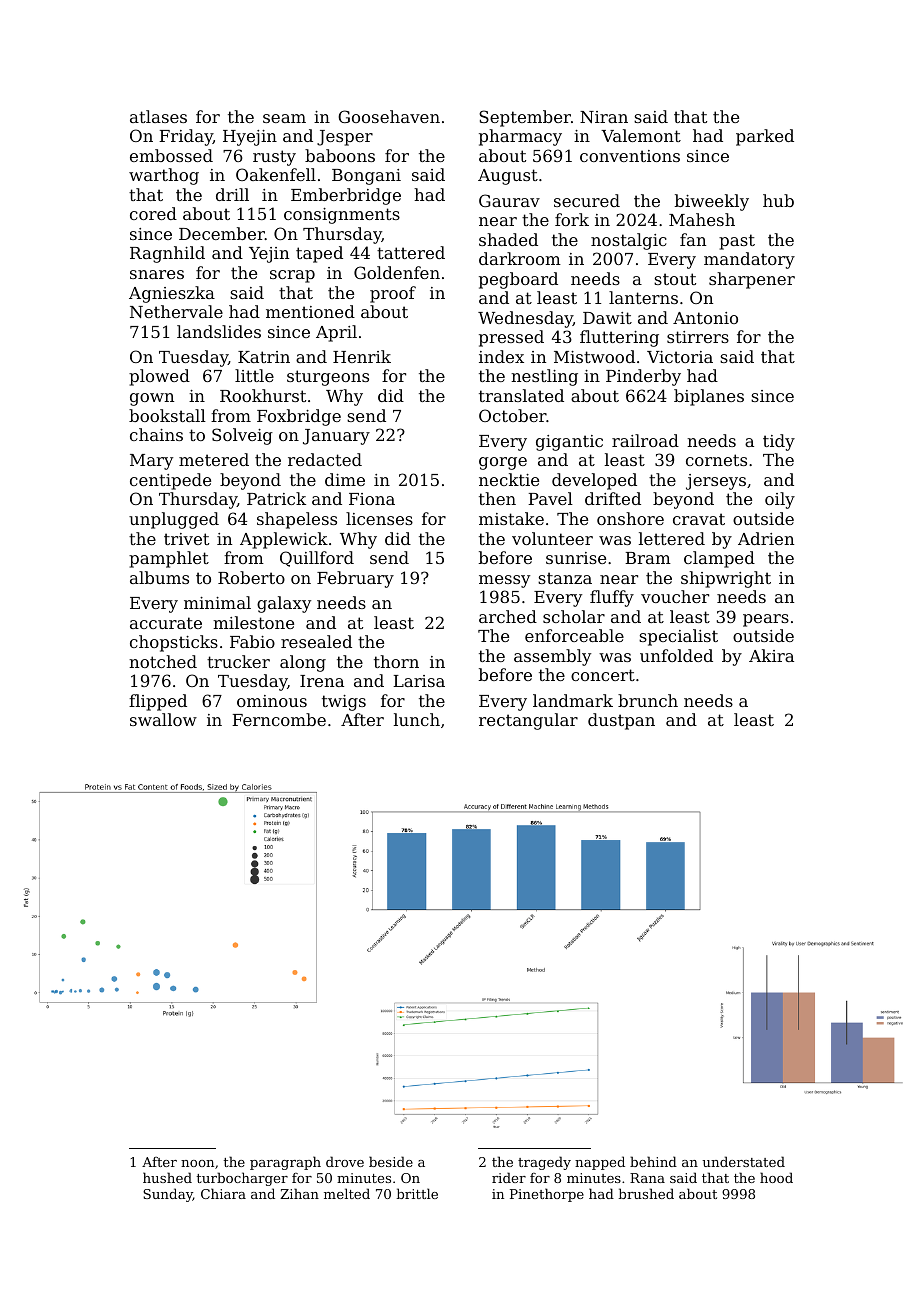  I want to click on galaxy, so click(284, 604).
